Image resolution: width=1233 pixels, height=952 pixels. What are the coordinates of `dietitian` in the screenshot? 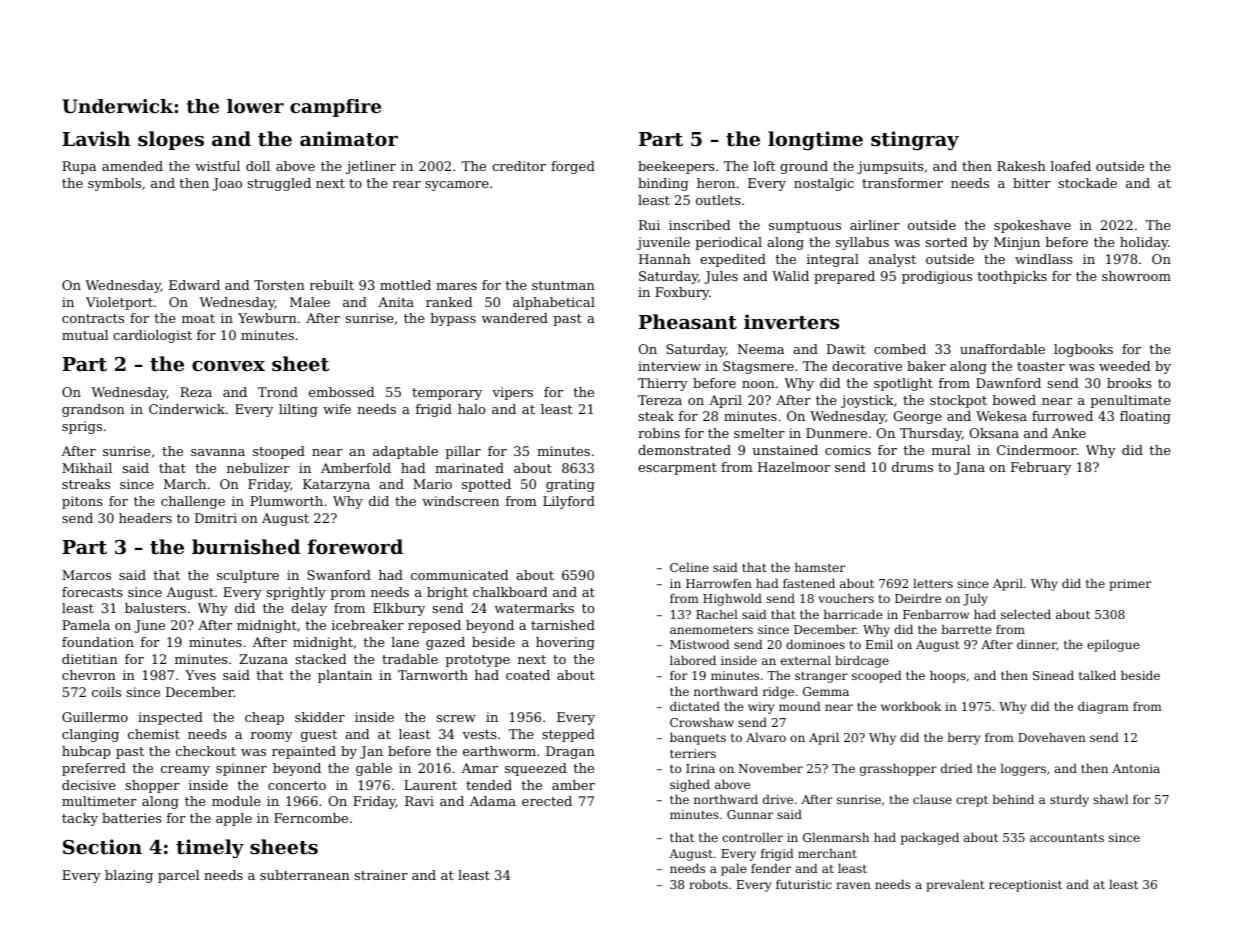 It's located at (90, 659).
